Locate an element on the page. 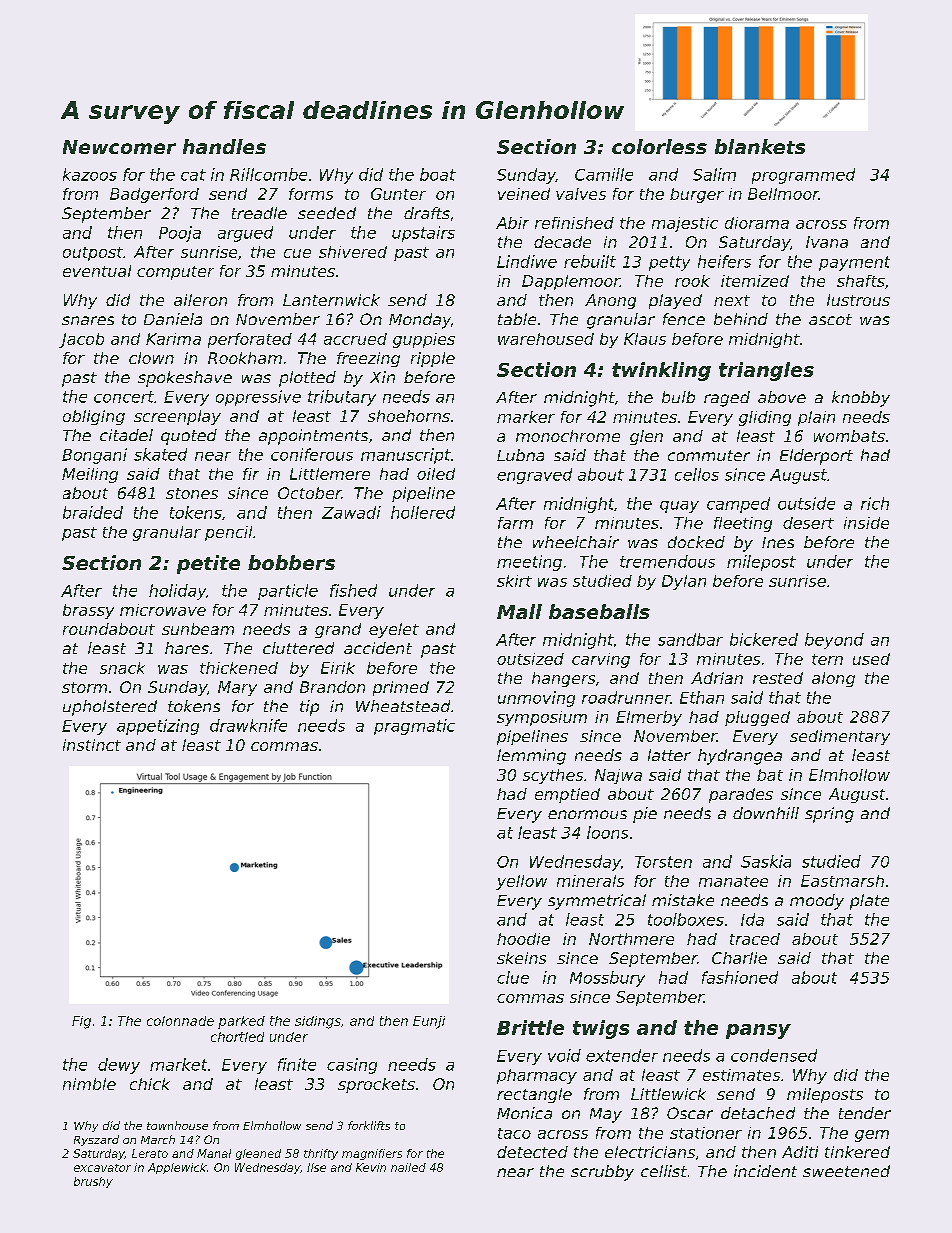  nailed is located at coordinates (408, 1167).
